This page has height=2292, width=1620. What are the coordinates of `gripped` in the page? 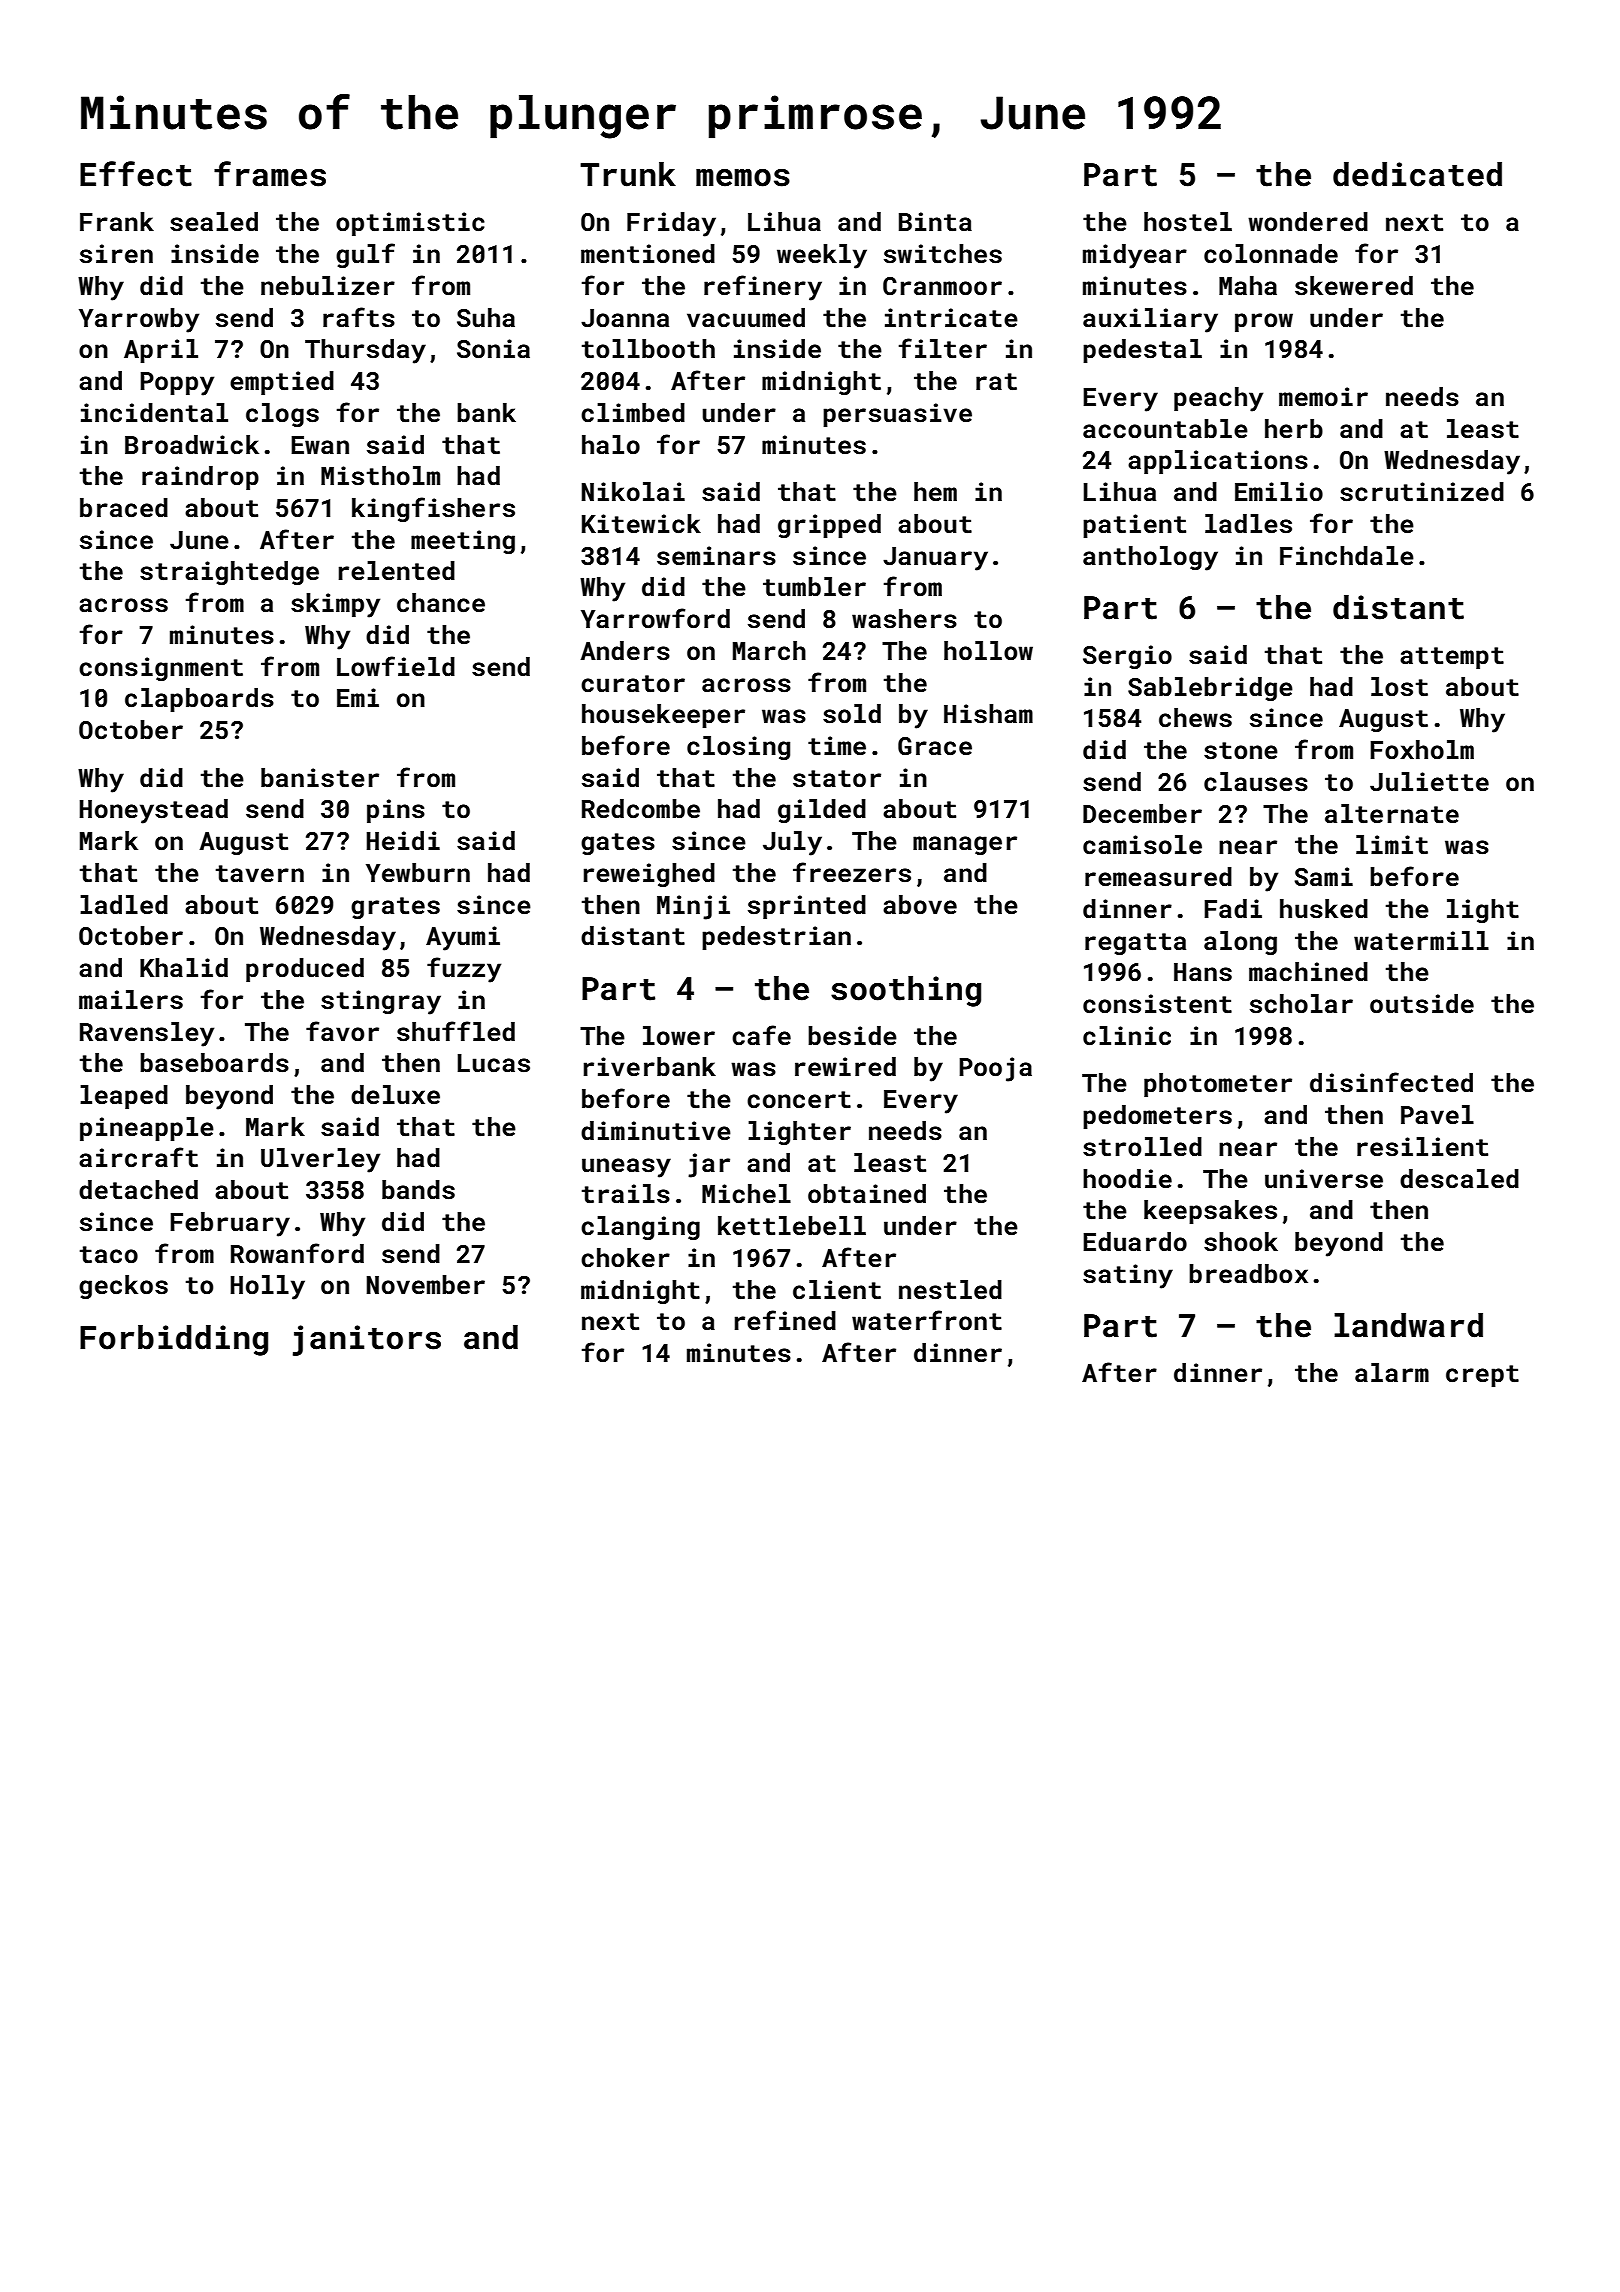 It's located at (829, 526).
